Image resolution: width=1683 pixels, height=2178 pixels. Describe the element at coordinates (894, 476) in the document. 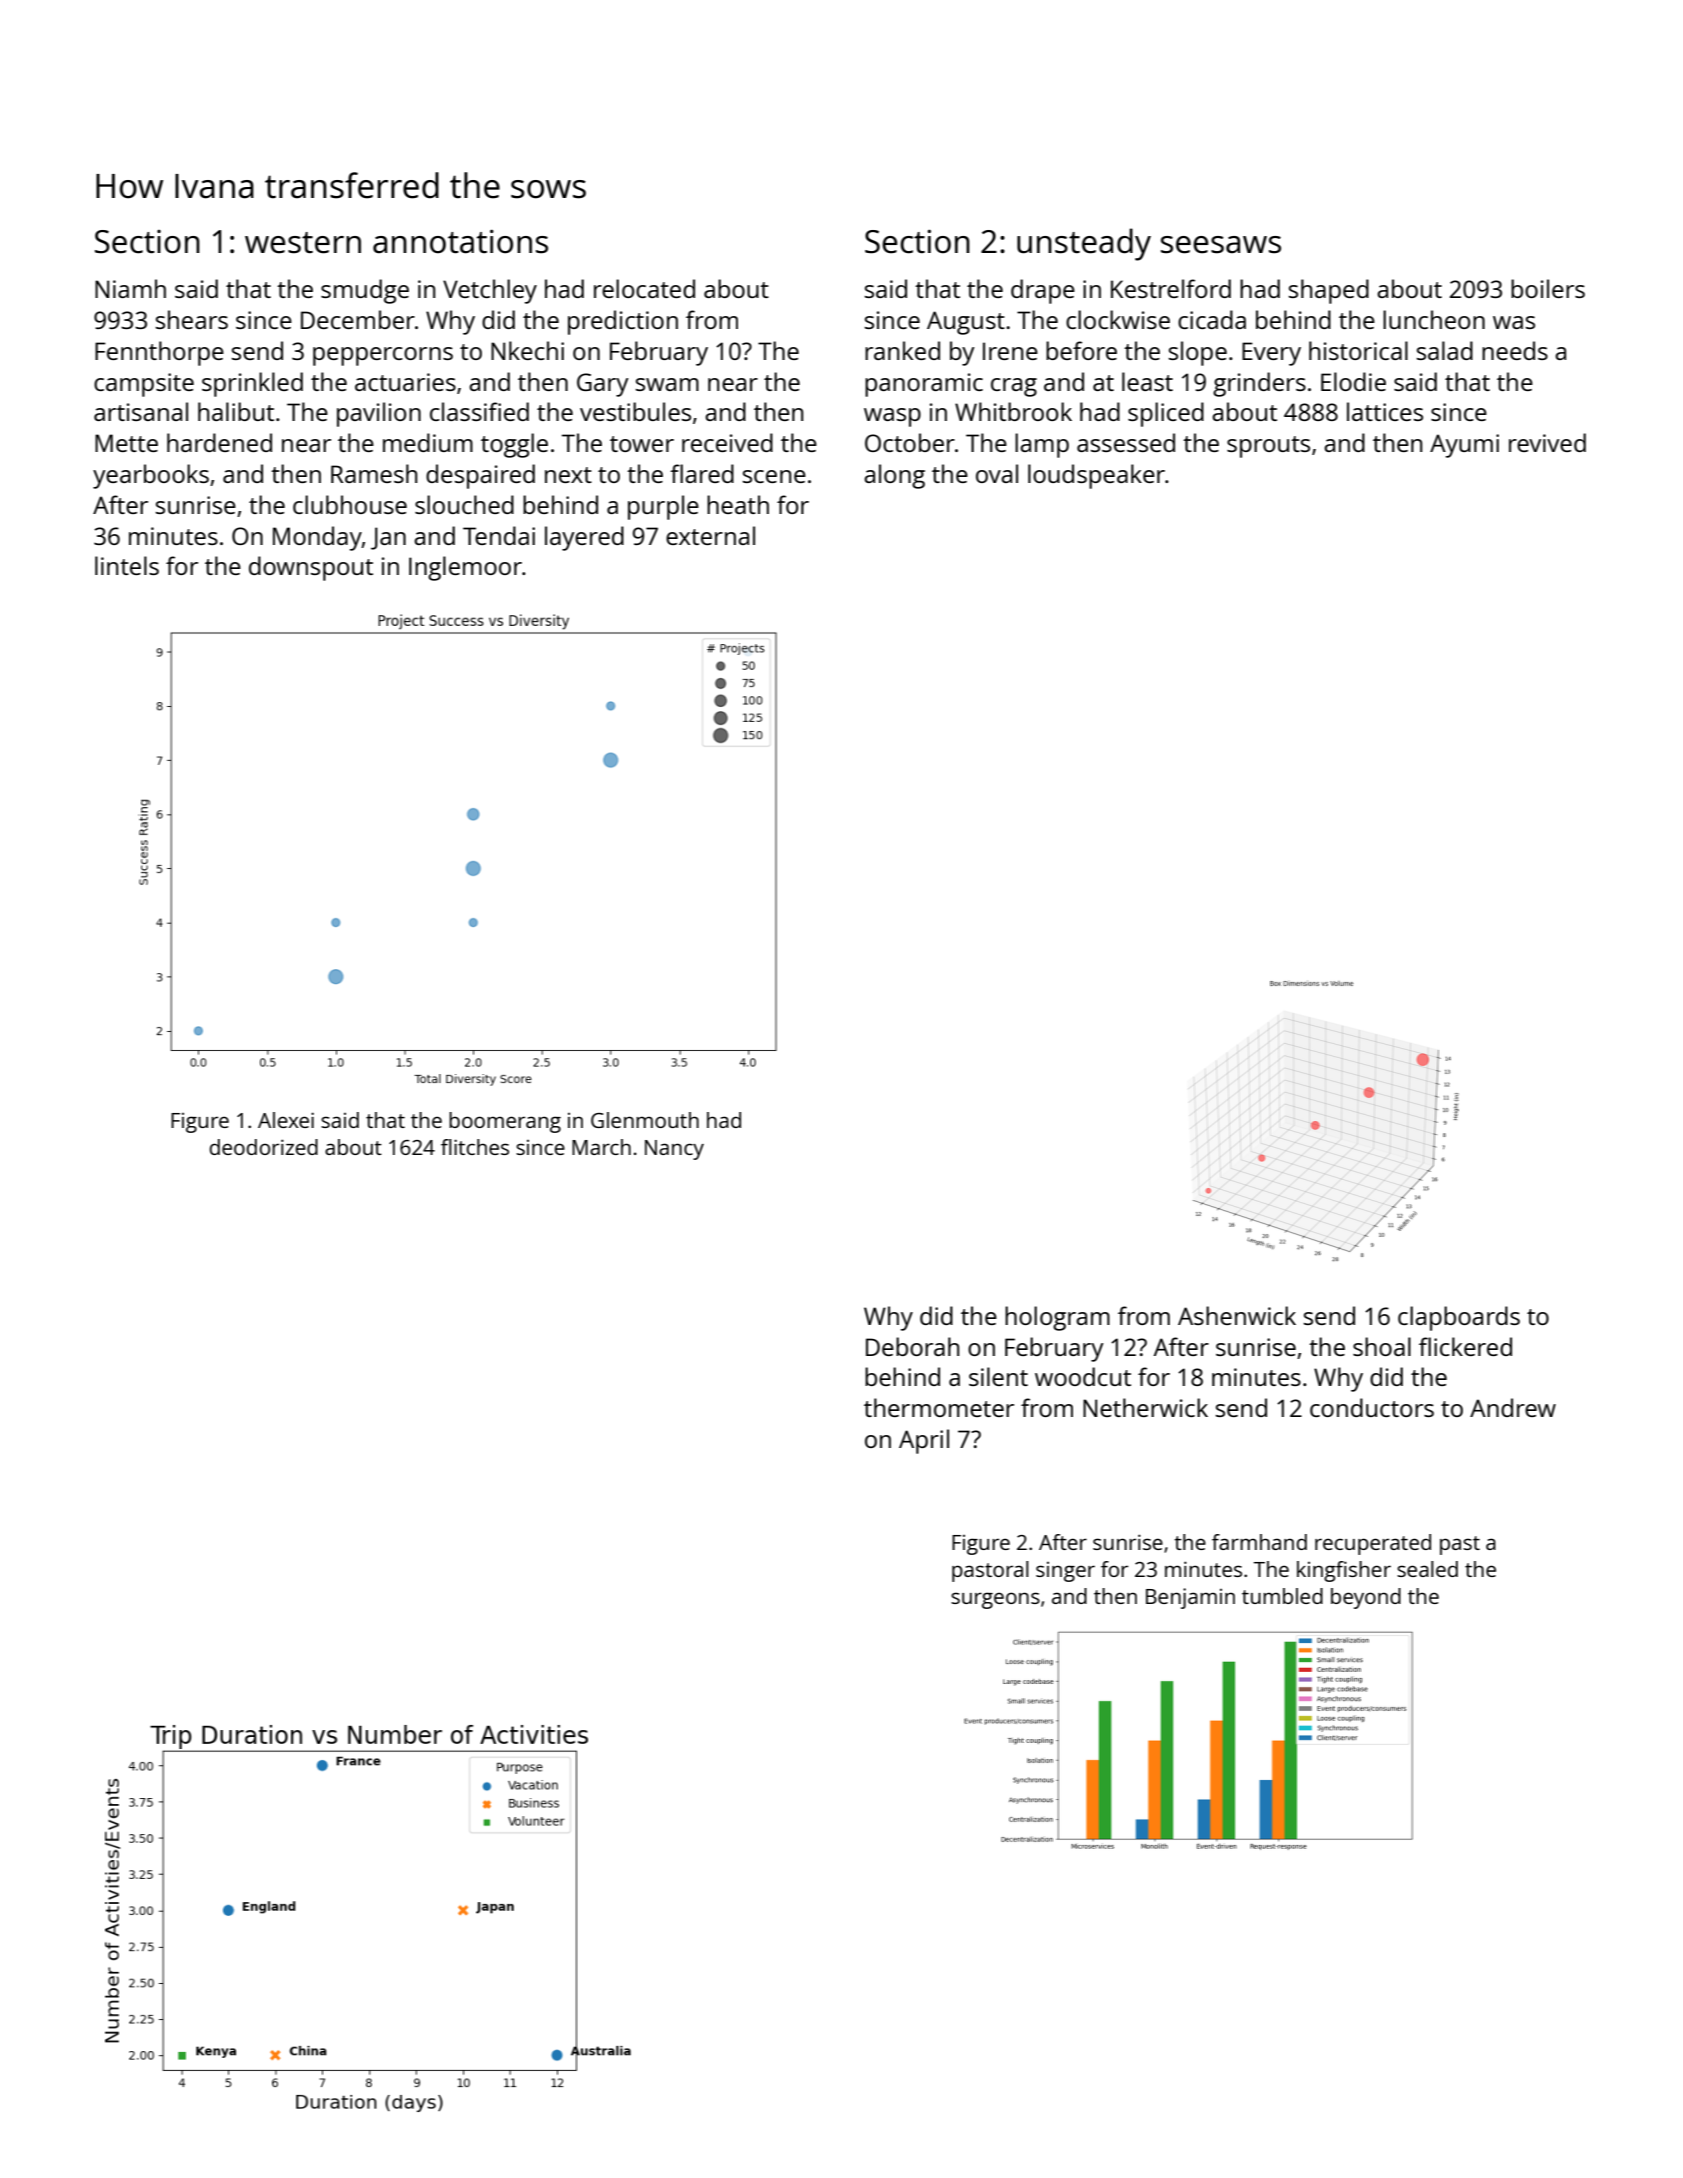

I see `along` at that location.
